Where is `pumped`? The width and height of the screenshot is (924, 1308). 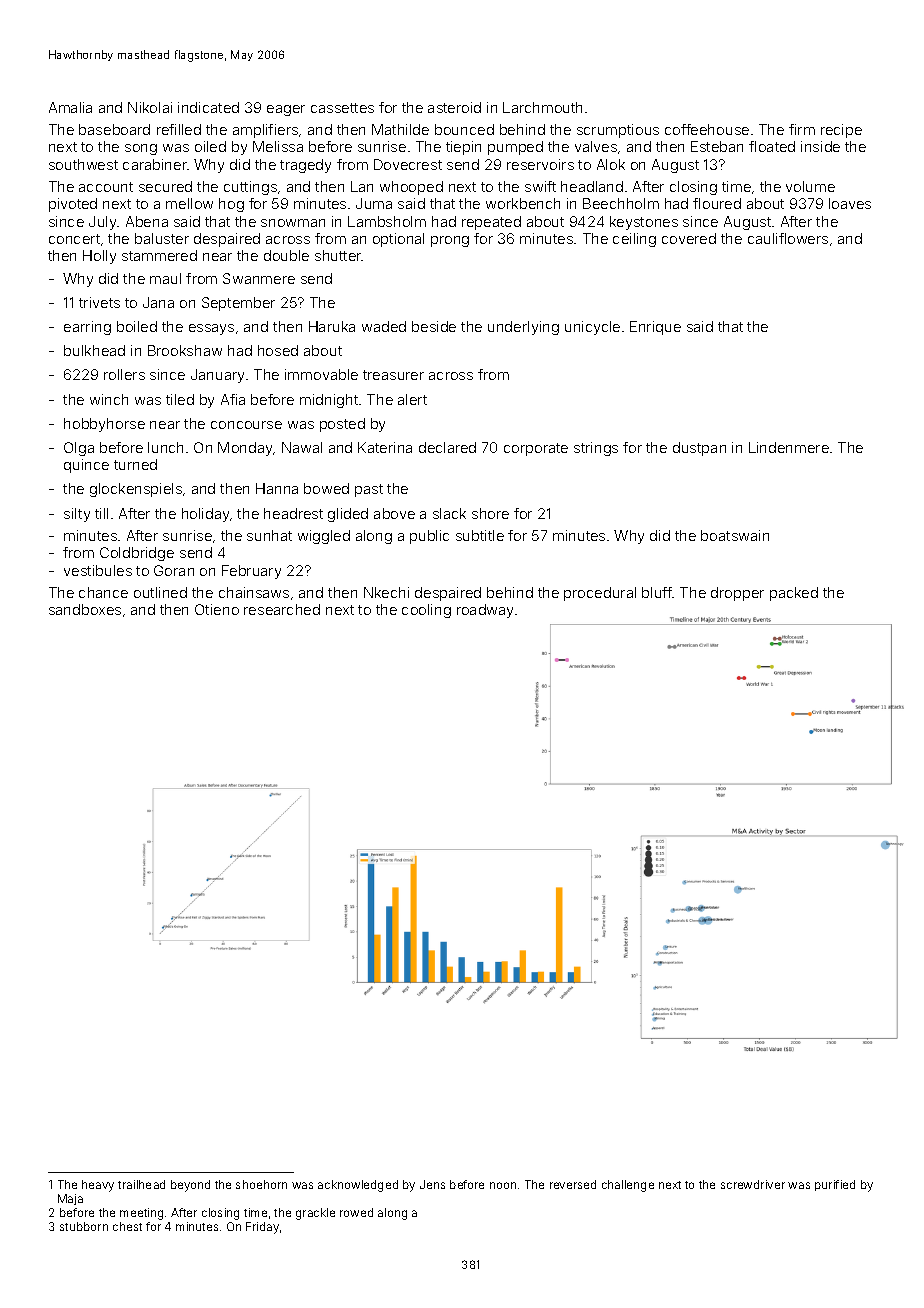 pumped is located at coordinates (515, 148).
